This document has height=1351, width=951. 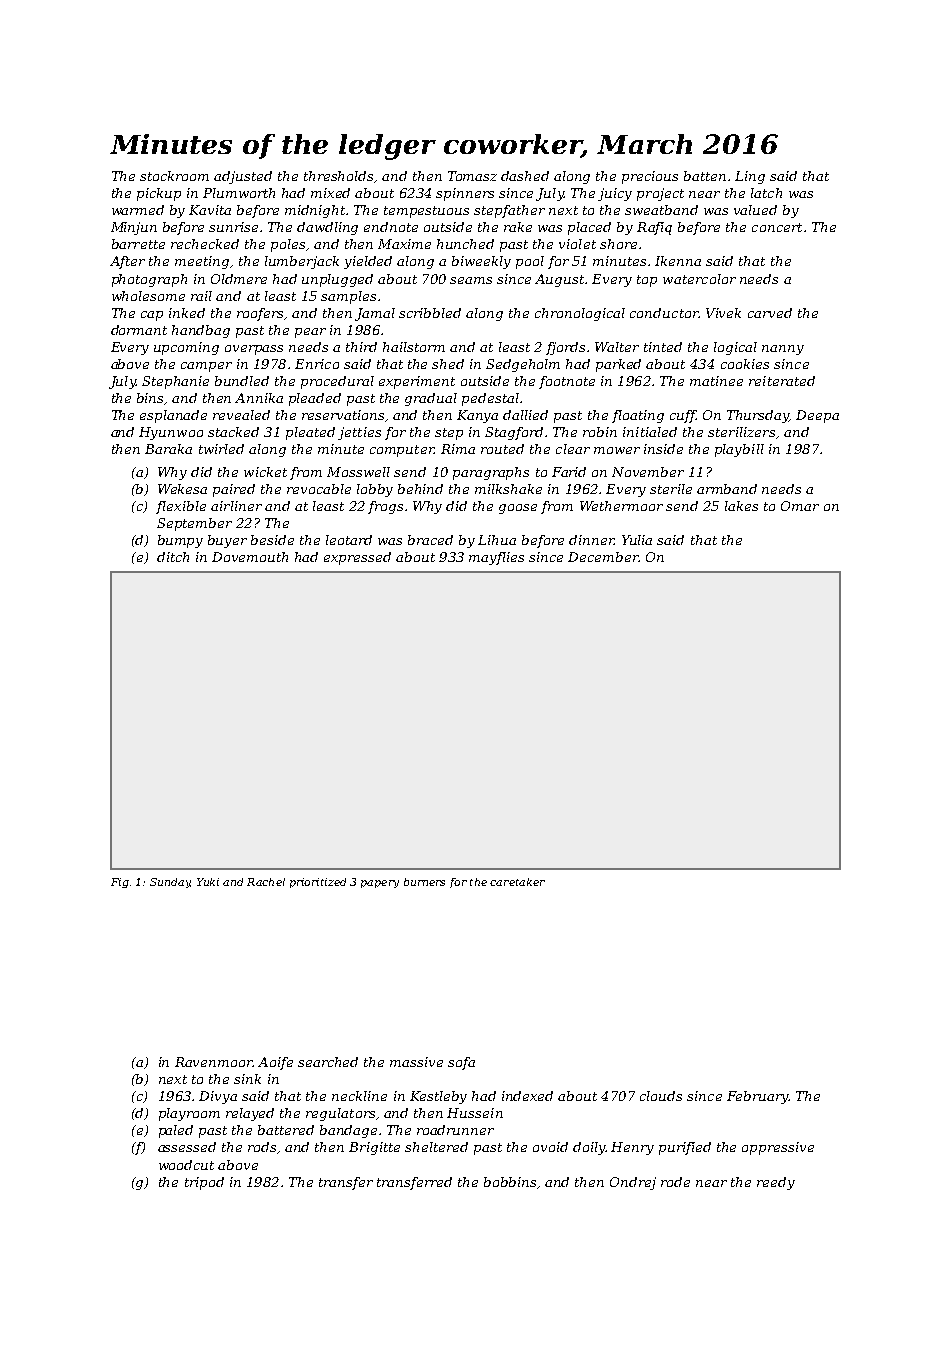 I want to click on wicket, so click(x=265, y=472).
